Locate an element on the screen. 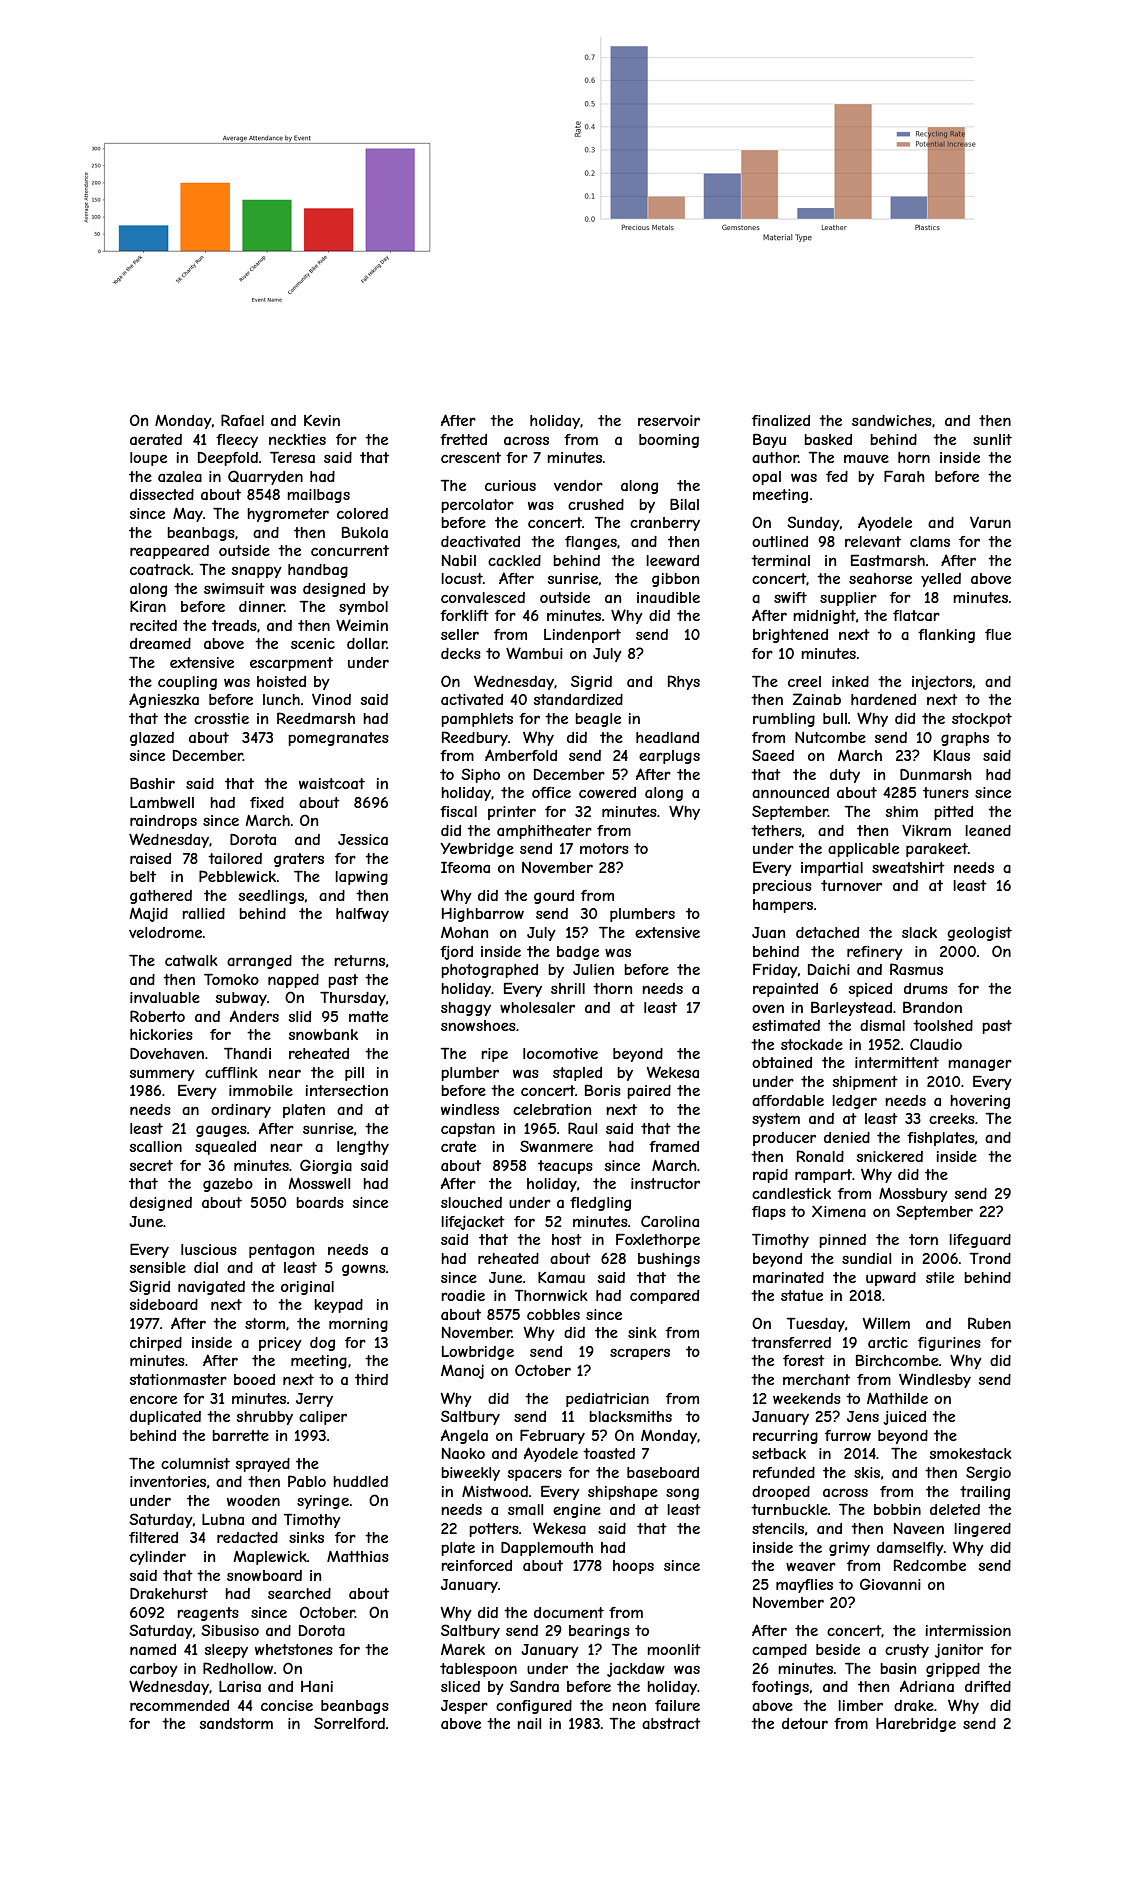 Image resolution: width=1141 pixels, height=1879 pixels. recommended is located at coordinates (179, 1705).
